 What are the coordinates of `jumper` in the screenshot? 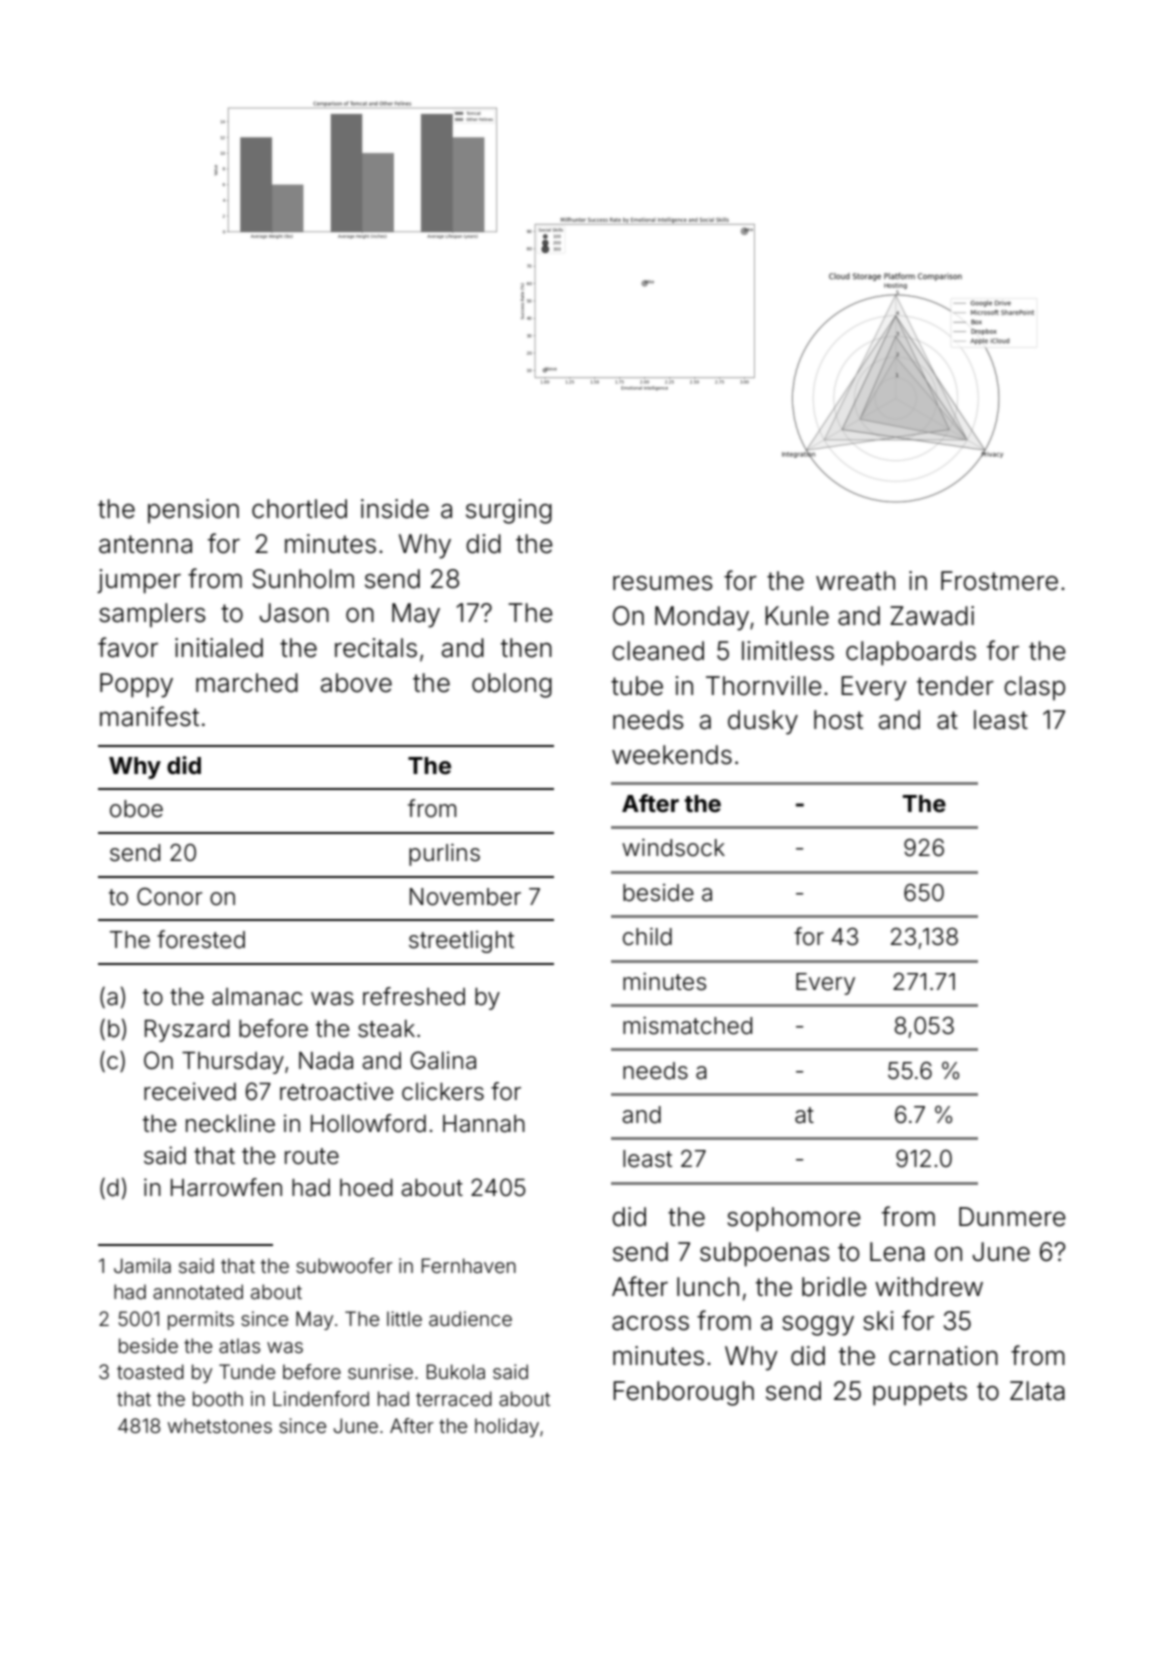 It's located at (139, 581).
